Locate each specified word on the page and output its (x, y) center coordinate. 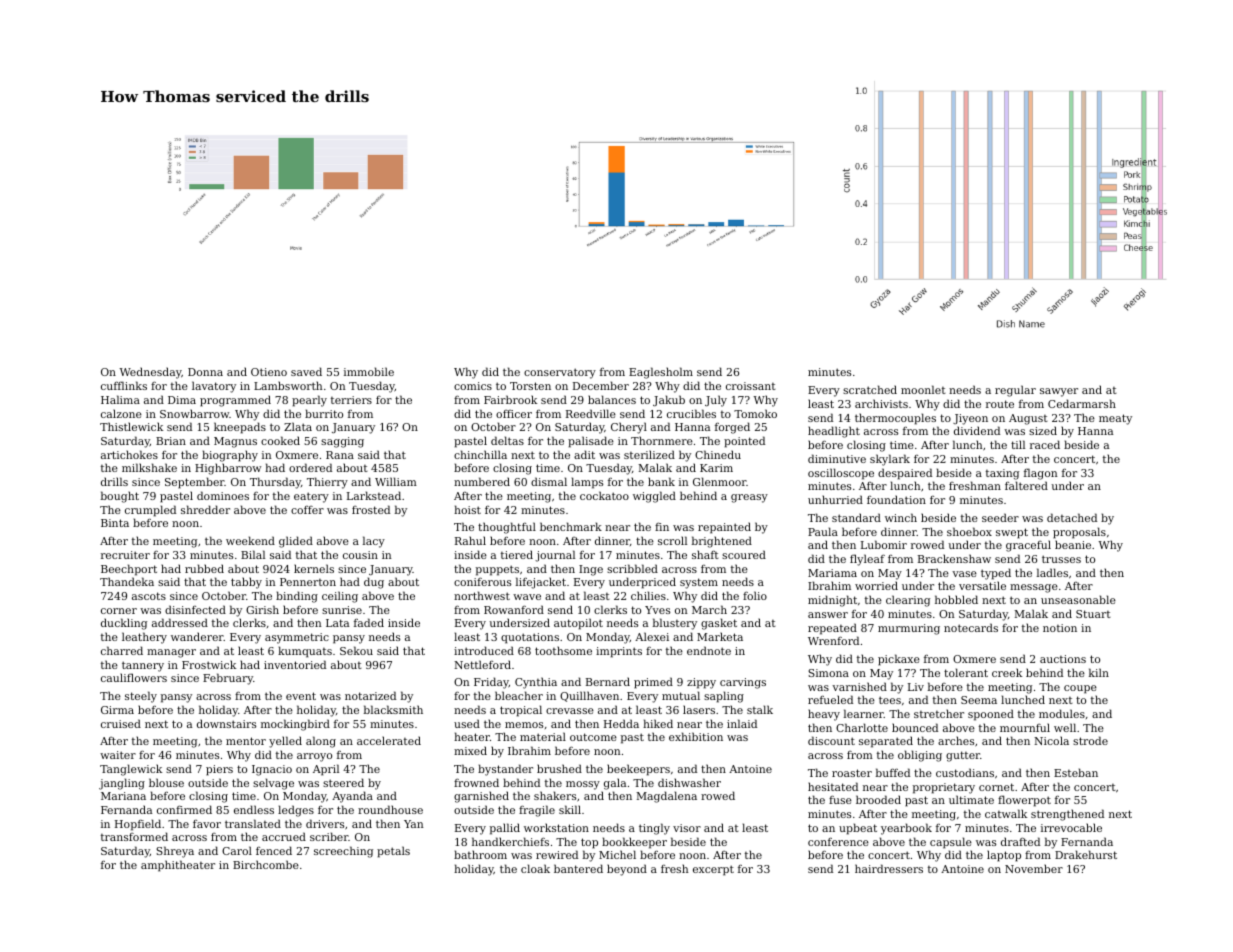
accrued (284, 836)
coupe (1080, 689)
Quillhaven (589, 696)
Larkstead (374, 495)
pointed (744, 442)
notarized (370, 695)
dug (374, 583)
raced (1045, 444)
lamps (587, 483)
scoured (744, 554)
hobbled (956, 599)
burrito (324, 413)
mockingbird (295, 725)
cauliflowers (134, 677)
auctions (1063, 659)
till (1018, 444)
